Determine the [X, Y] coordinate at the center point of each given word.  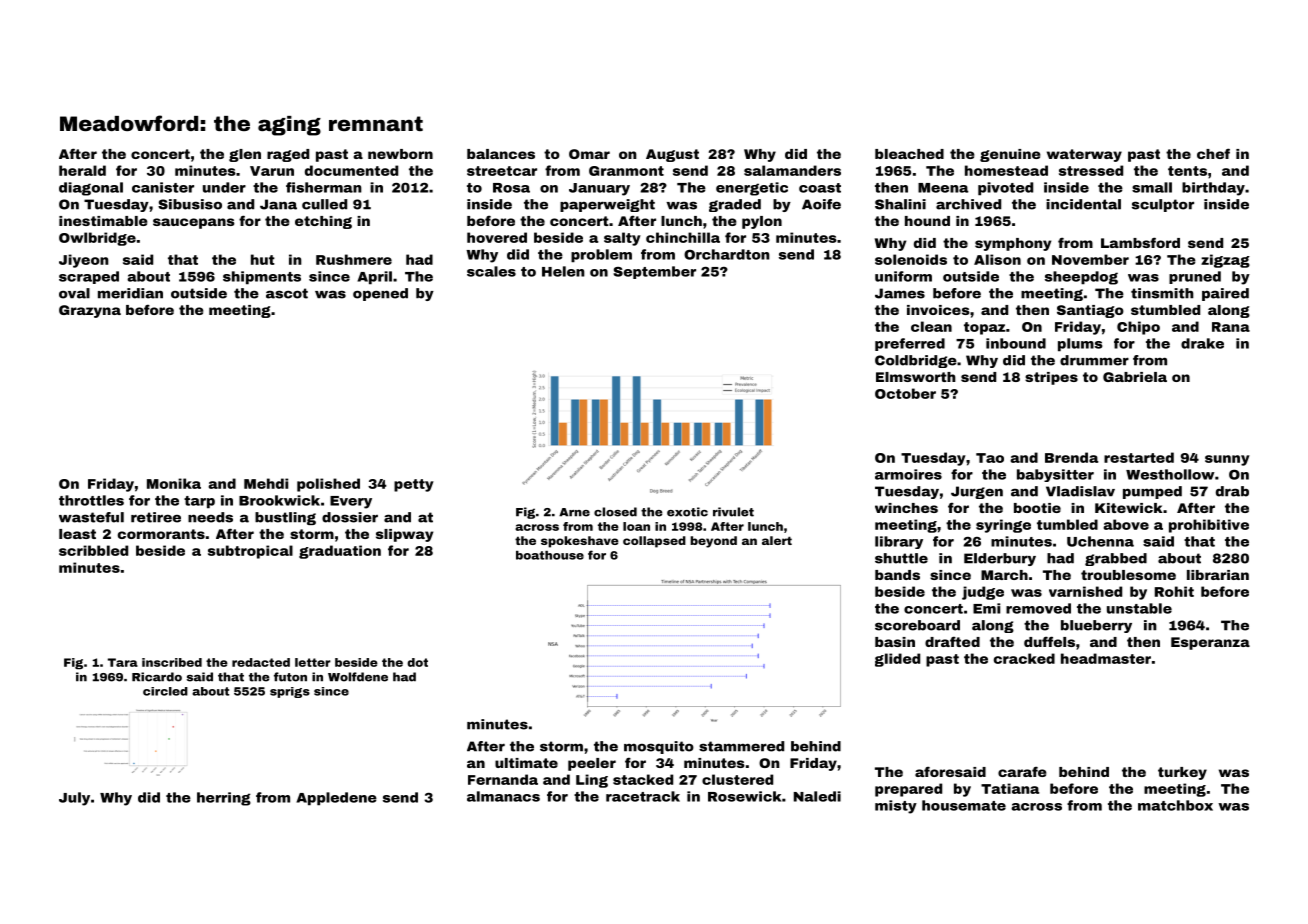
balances [501, 154]
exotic [687, 512]
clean [931, 326]
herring [224, 799]
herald [82, 170]
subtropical [250, 552]
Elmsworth [916, 377]
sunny [1227, 460]
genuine [1010, 155]
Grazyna [90, 311]
